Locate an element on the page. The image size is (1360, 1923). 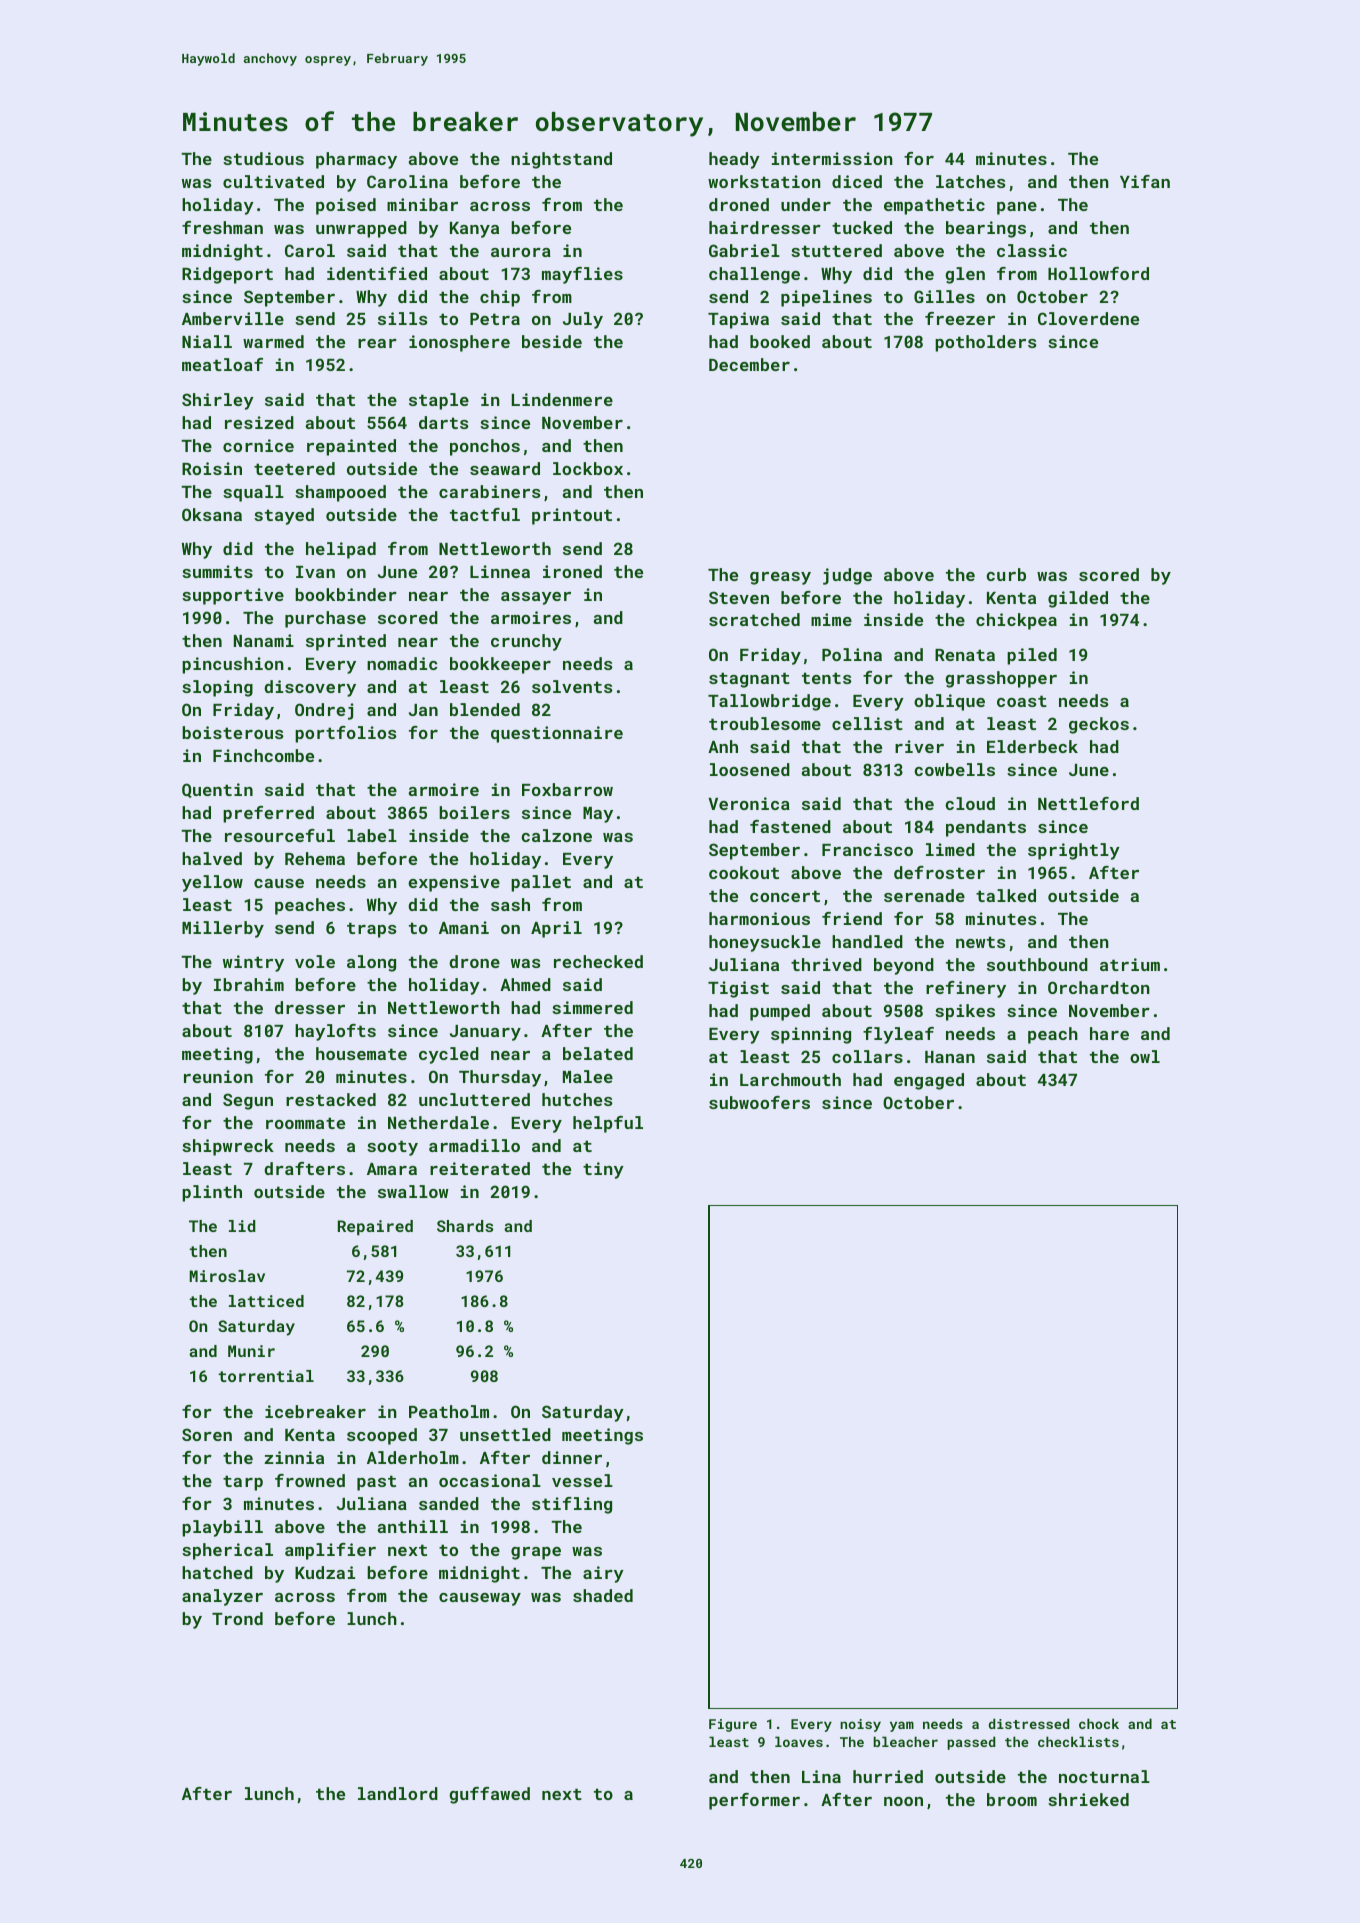
noon is located at coordinates (903, 1801).
